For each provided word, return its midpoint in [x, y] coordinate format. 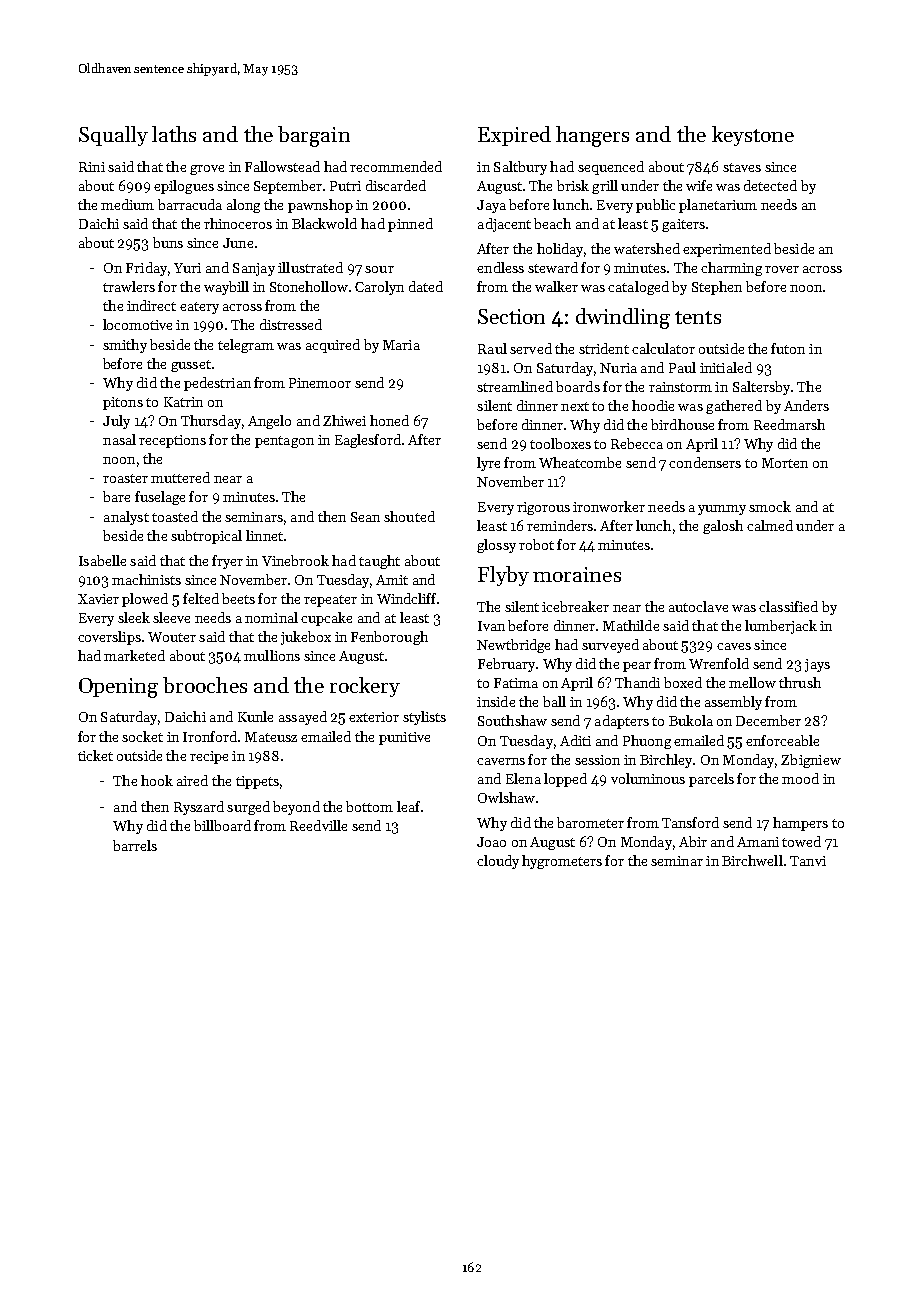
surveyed [610, 646]
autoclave [698, 606]
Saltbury [520, 168]
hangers [592, 136]
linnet [264, 535]
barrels [135, 845]
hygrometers [562, 862]
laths [174, 134]
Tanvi [808, 861]
